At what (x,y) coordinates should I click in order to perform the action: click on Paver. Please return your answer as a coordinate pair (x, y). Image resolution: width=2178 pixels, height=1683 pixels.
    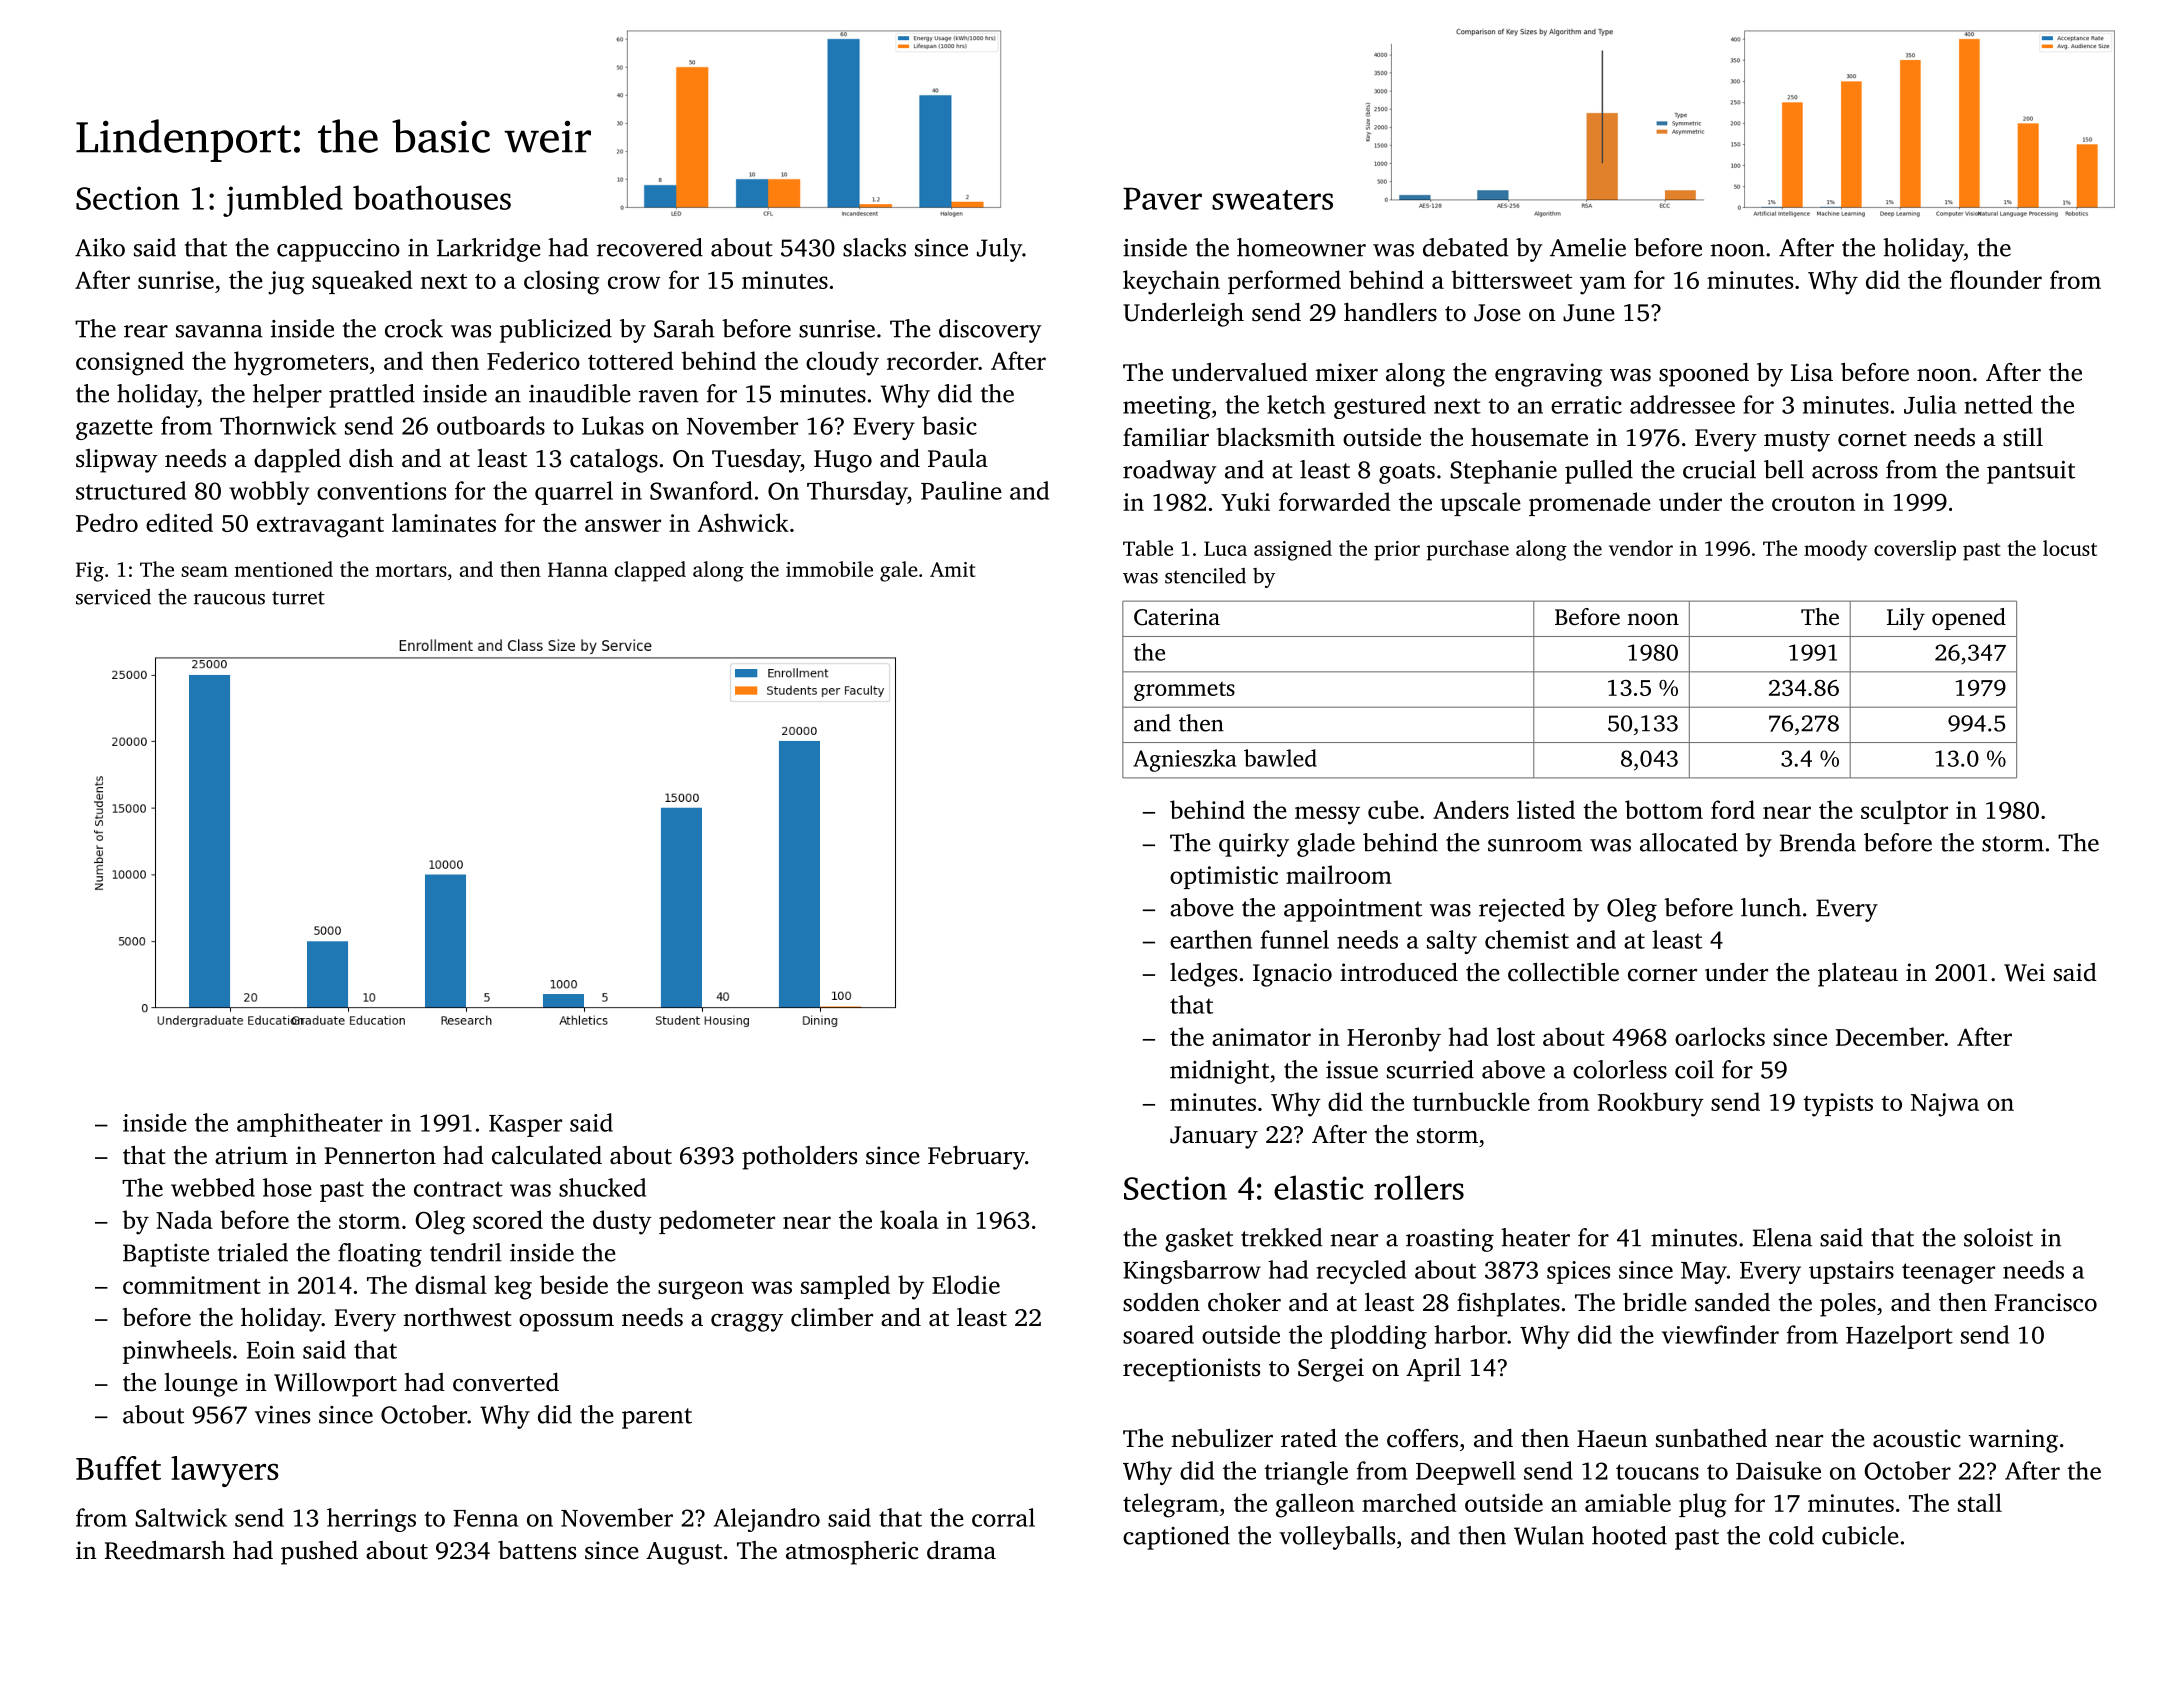
    Looking at the image, I should click on (1162, 198).
